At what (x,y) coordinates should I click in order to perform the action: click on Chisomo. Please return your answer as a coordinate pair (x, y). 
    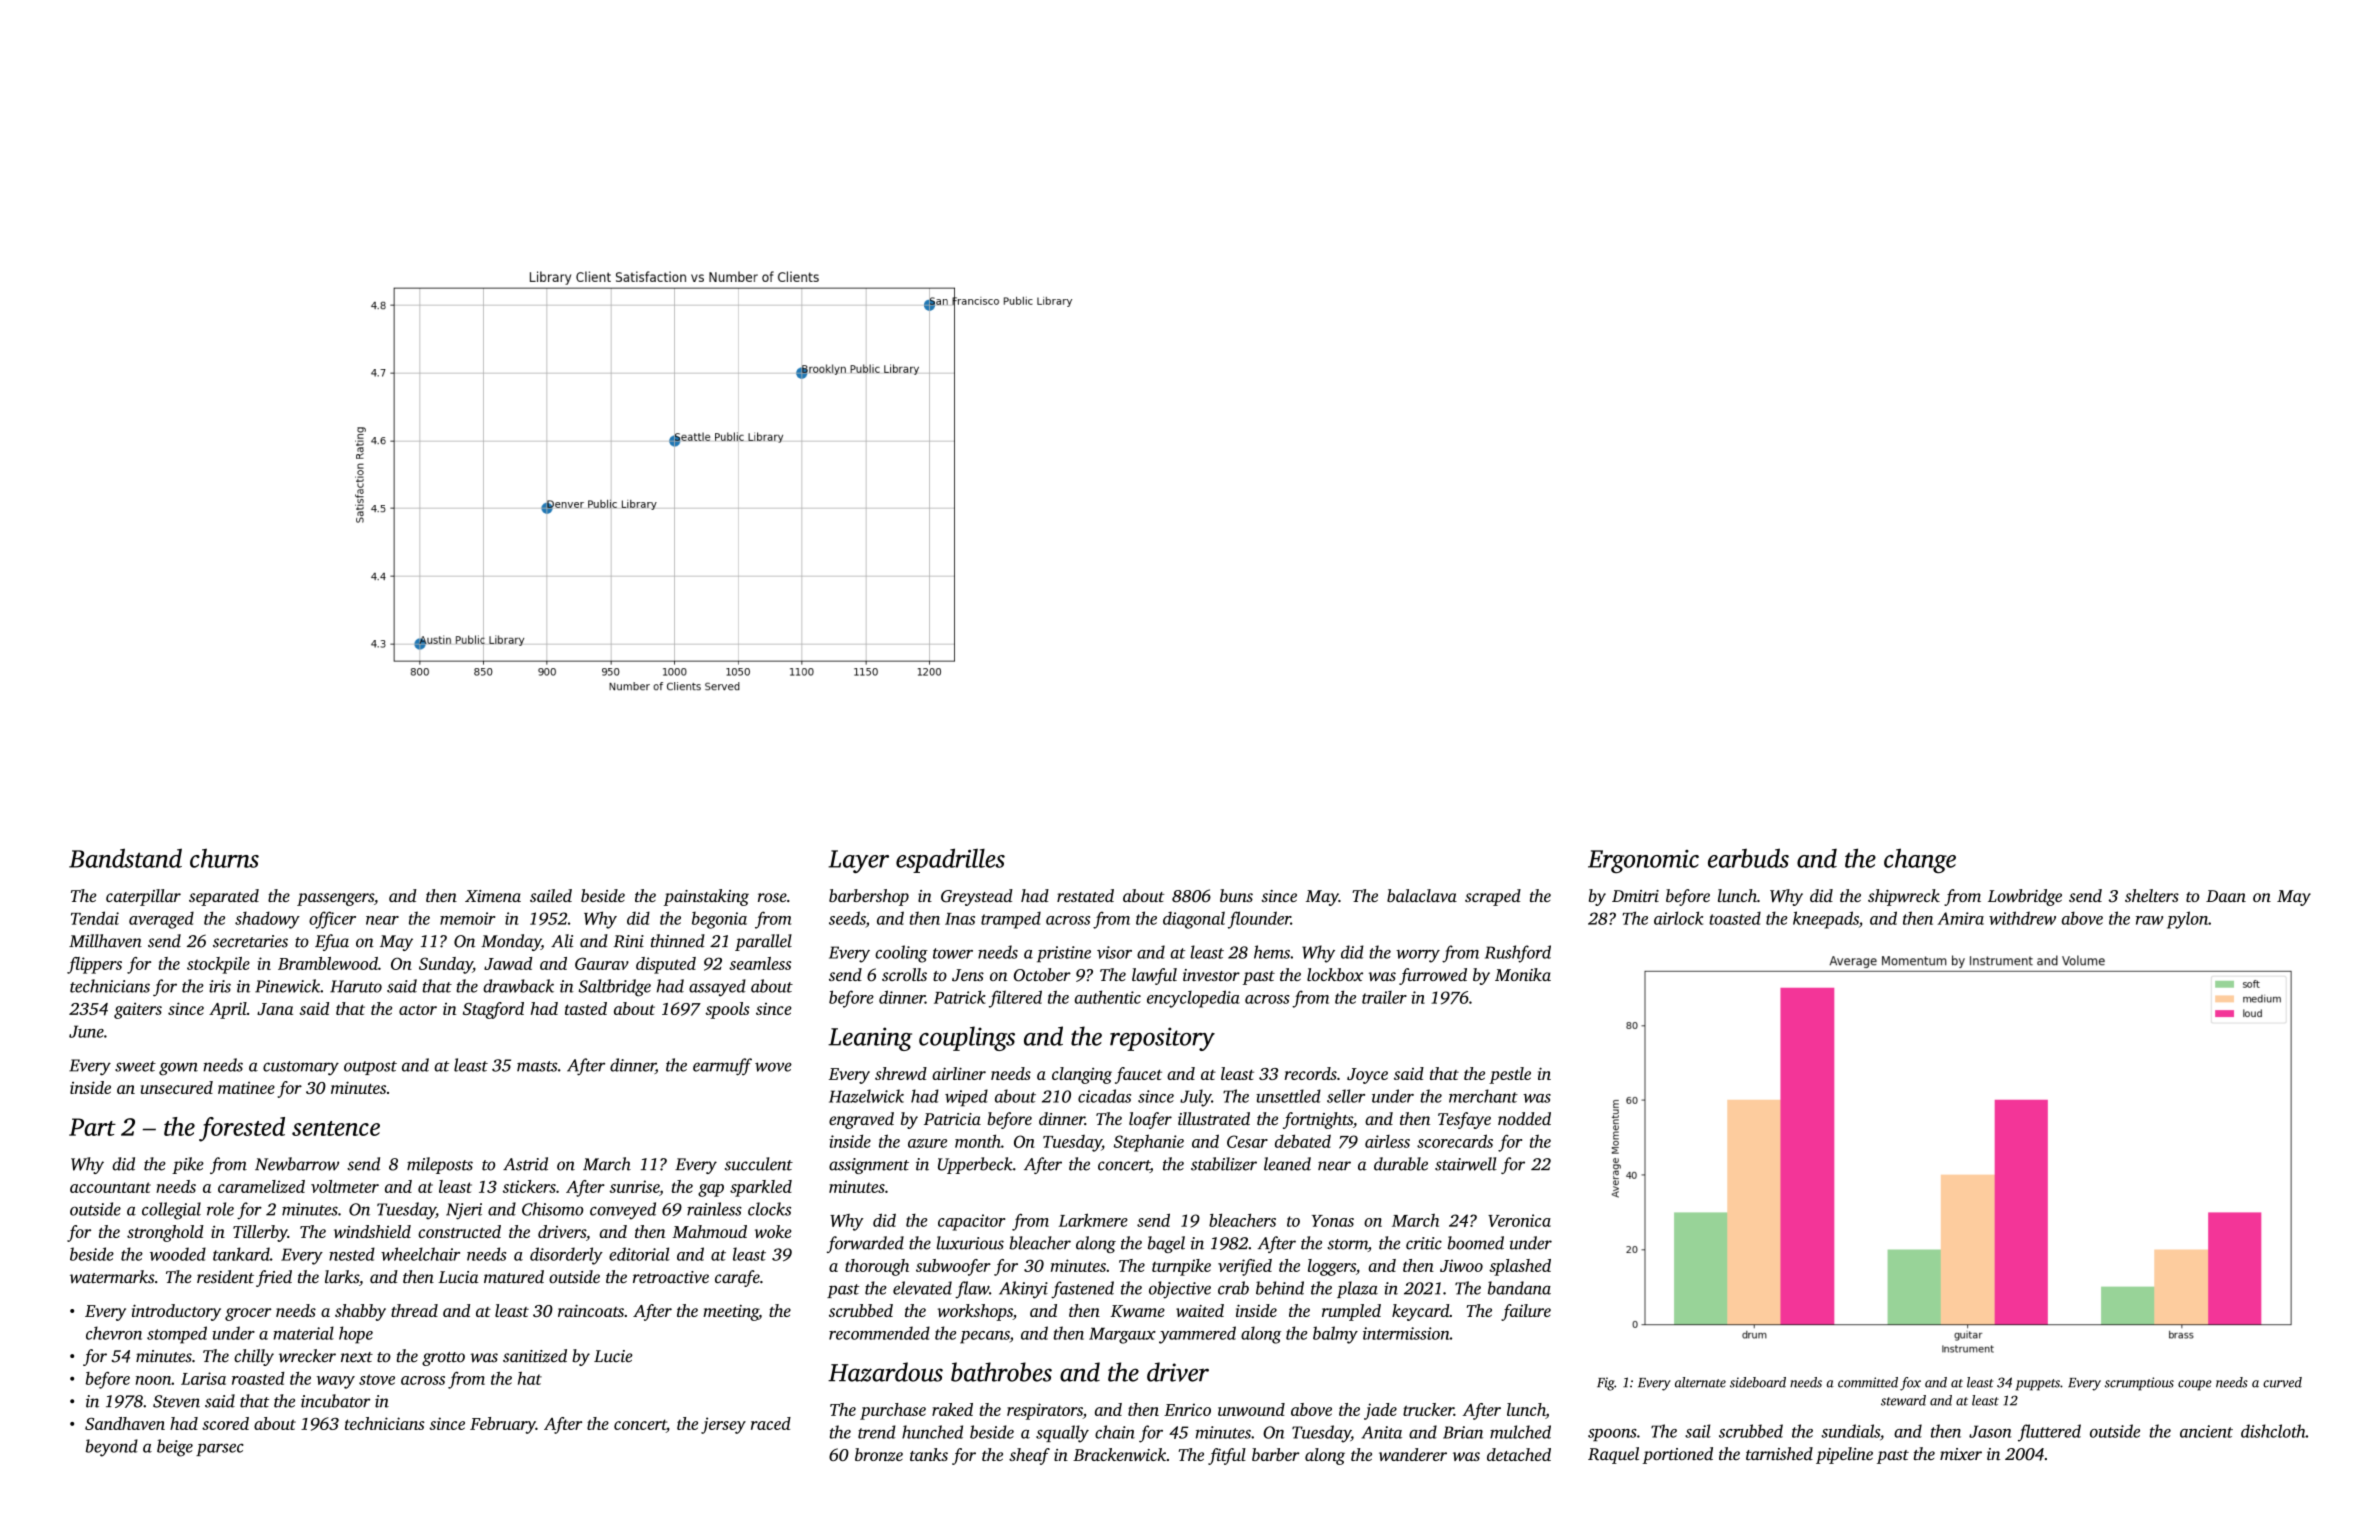
    Looking at the image, I should click on (552, 1209).
